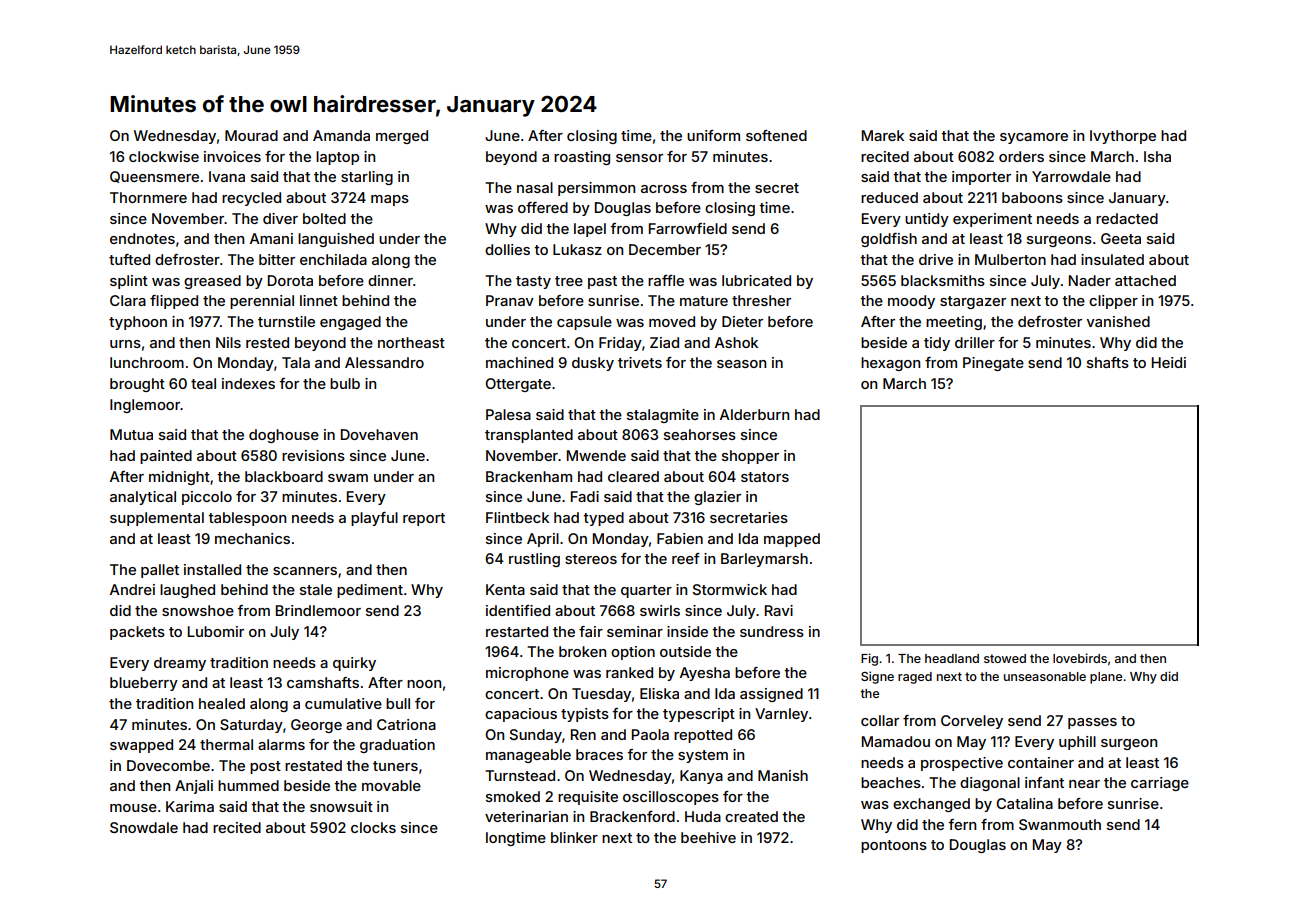  What do you see at coordinates (1034, 138) in the document?
I see `sycamore` at bounding box center [1034, 138].
